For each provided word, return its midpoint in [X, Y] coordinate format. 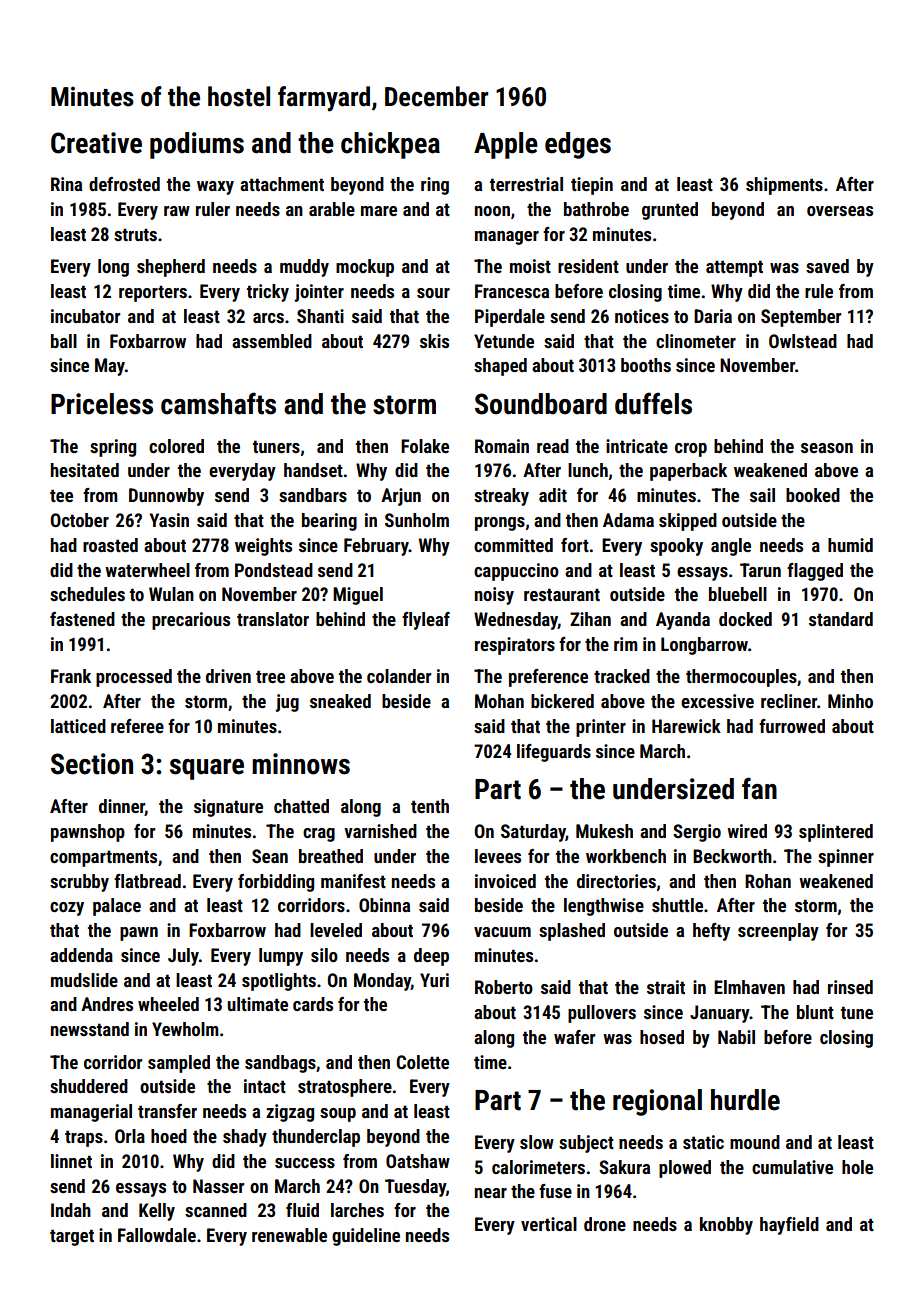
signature [228, 808]
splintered [836, 833]
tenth [430, 806]
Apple [506, 145]
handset [313, 470]
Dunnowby [166, 497]
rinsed [850, 987]
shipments [784, 186]
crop [691, 450]
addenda [81, 955]
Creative [96, 143]
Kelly [157, 1212]
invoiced [505, 881]
